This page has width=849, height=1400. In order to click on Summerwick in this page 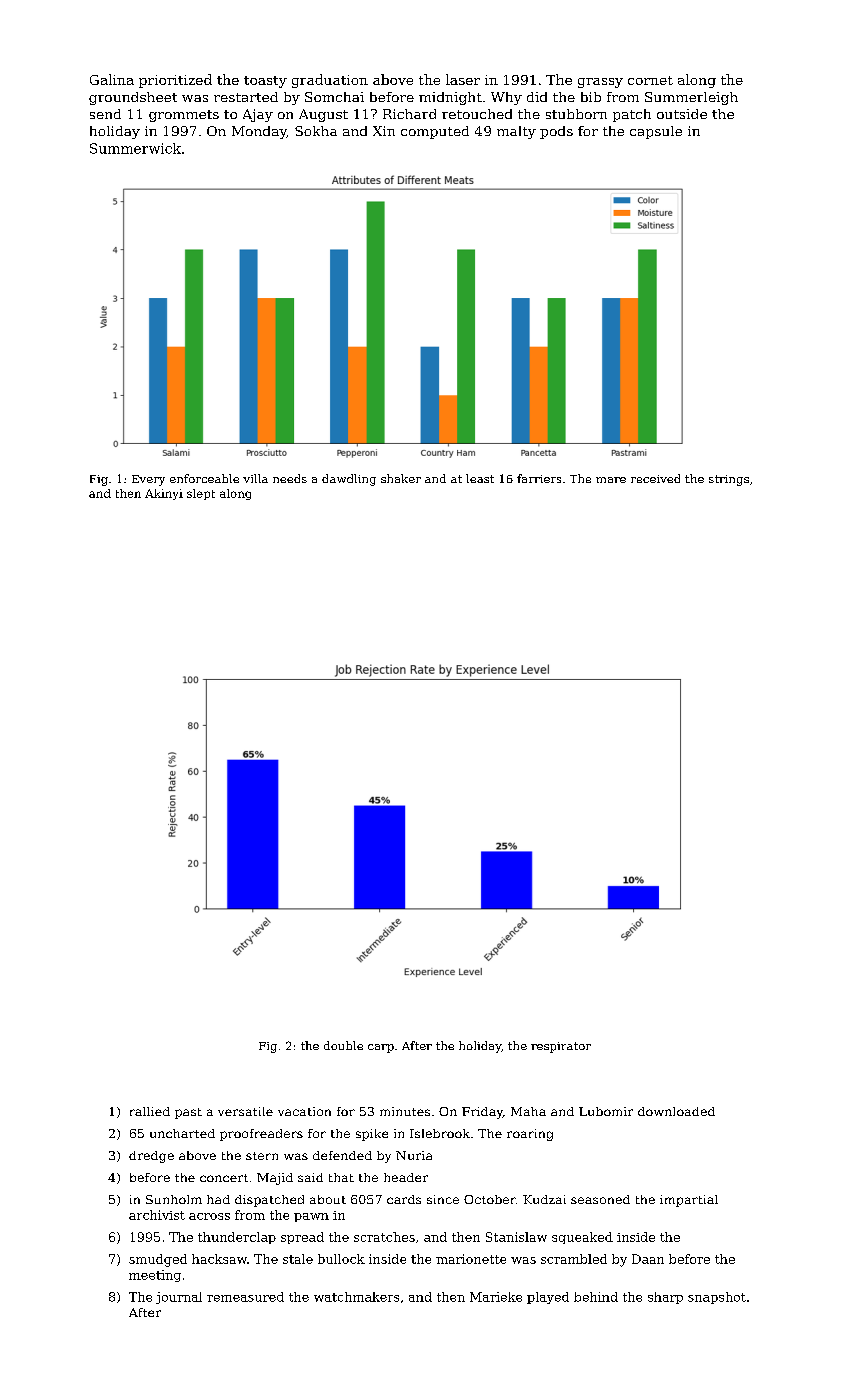, I will do `click(135, 148)`.
